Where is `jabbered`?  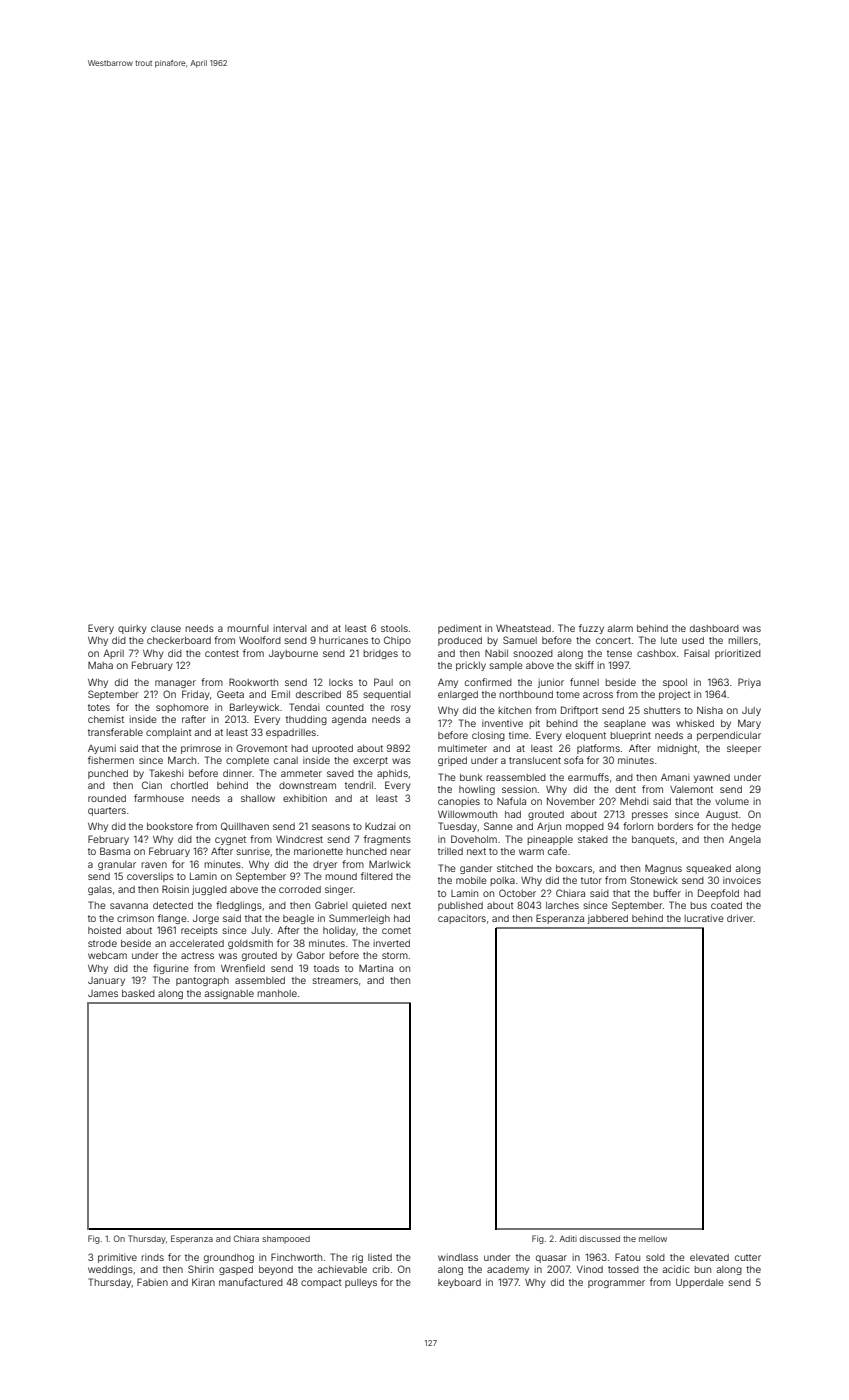 jabbered is located at coordinates (607, 919).
